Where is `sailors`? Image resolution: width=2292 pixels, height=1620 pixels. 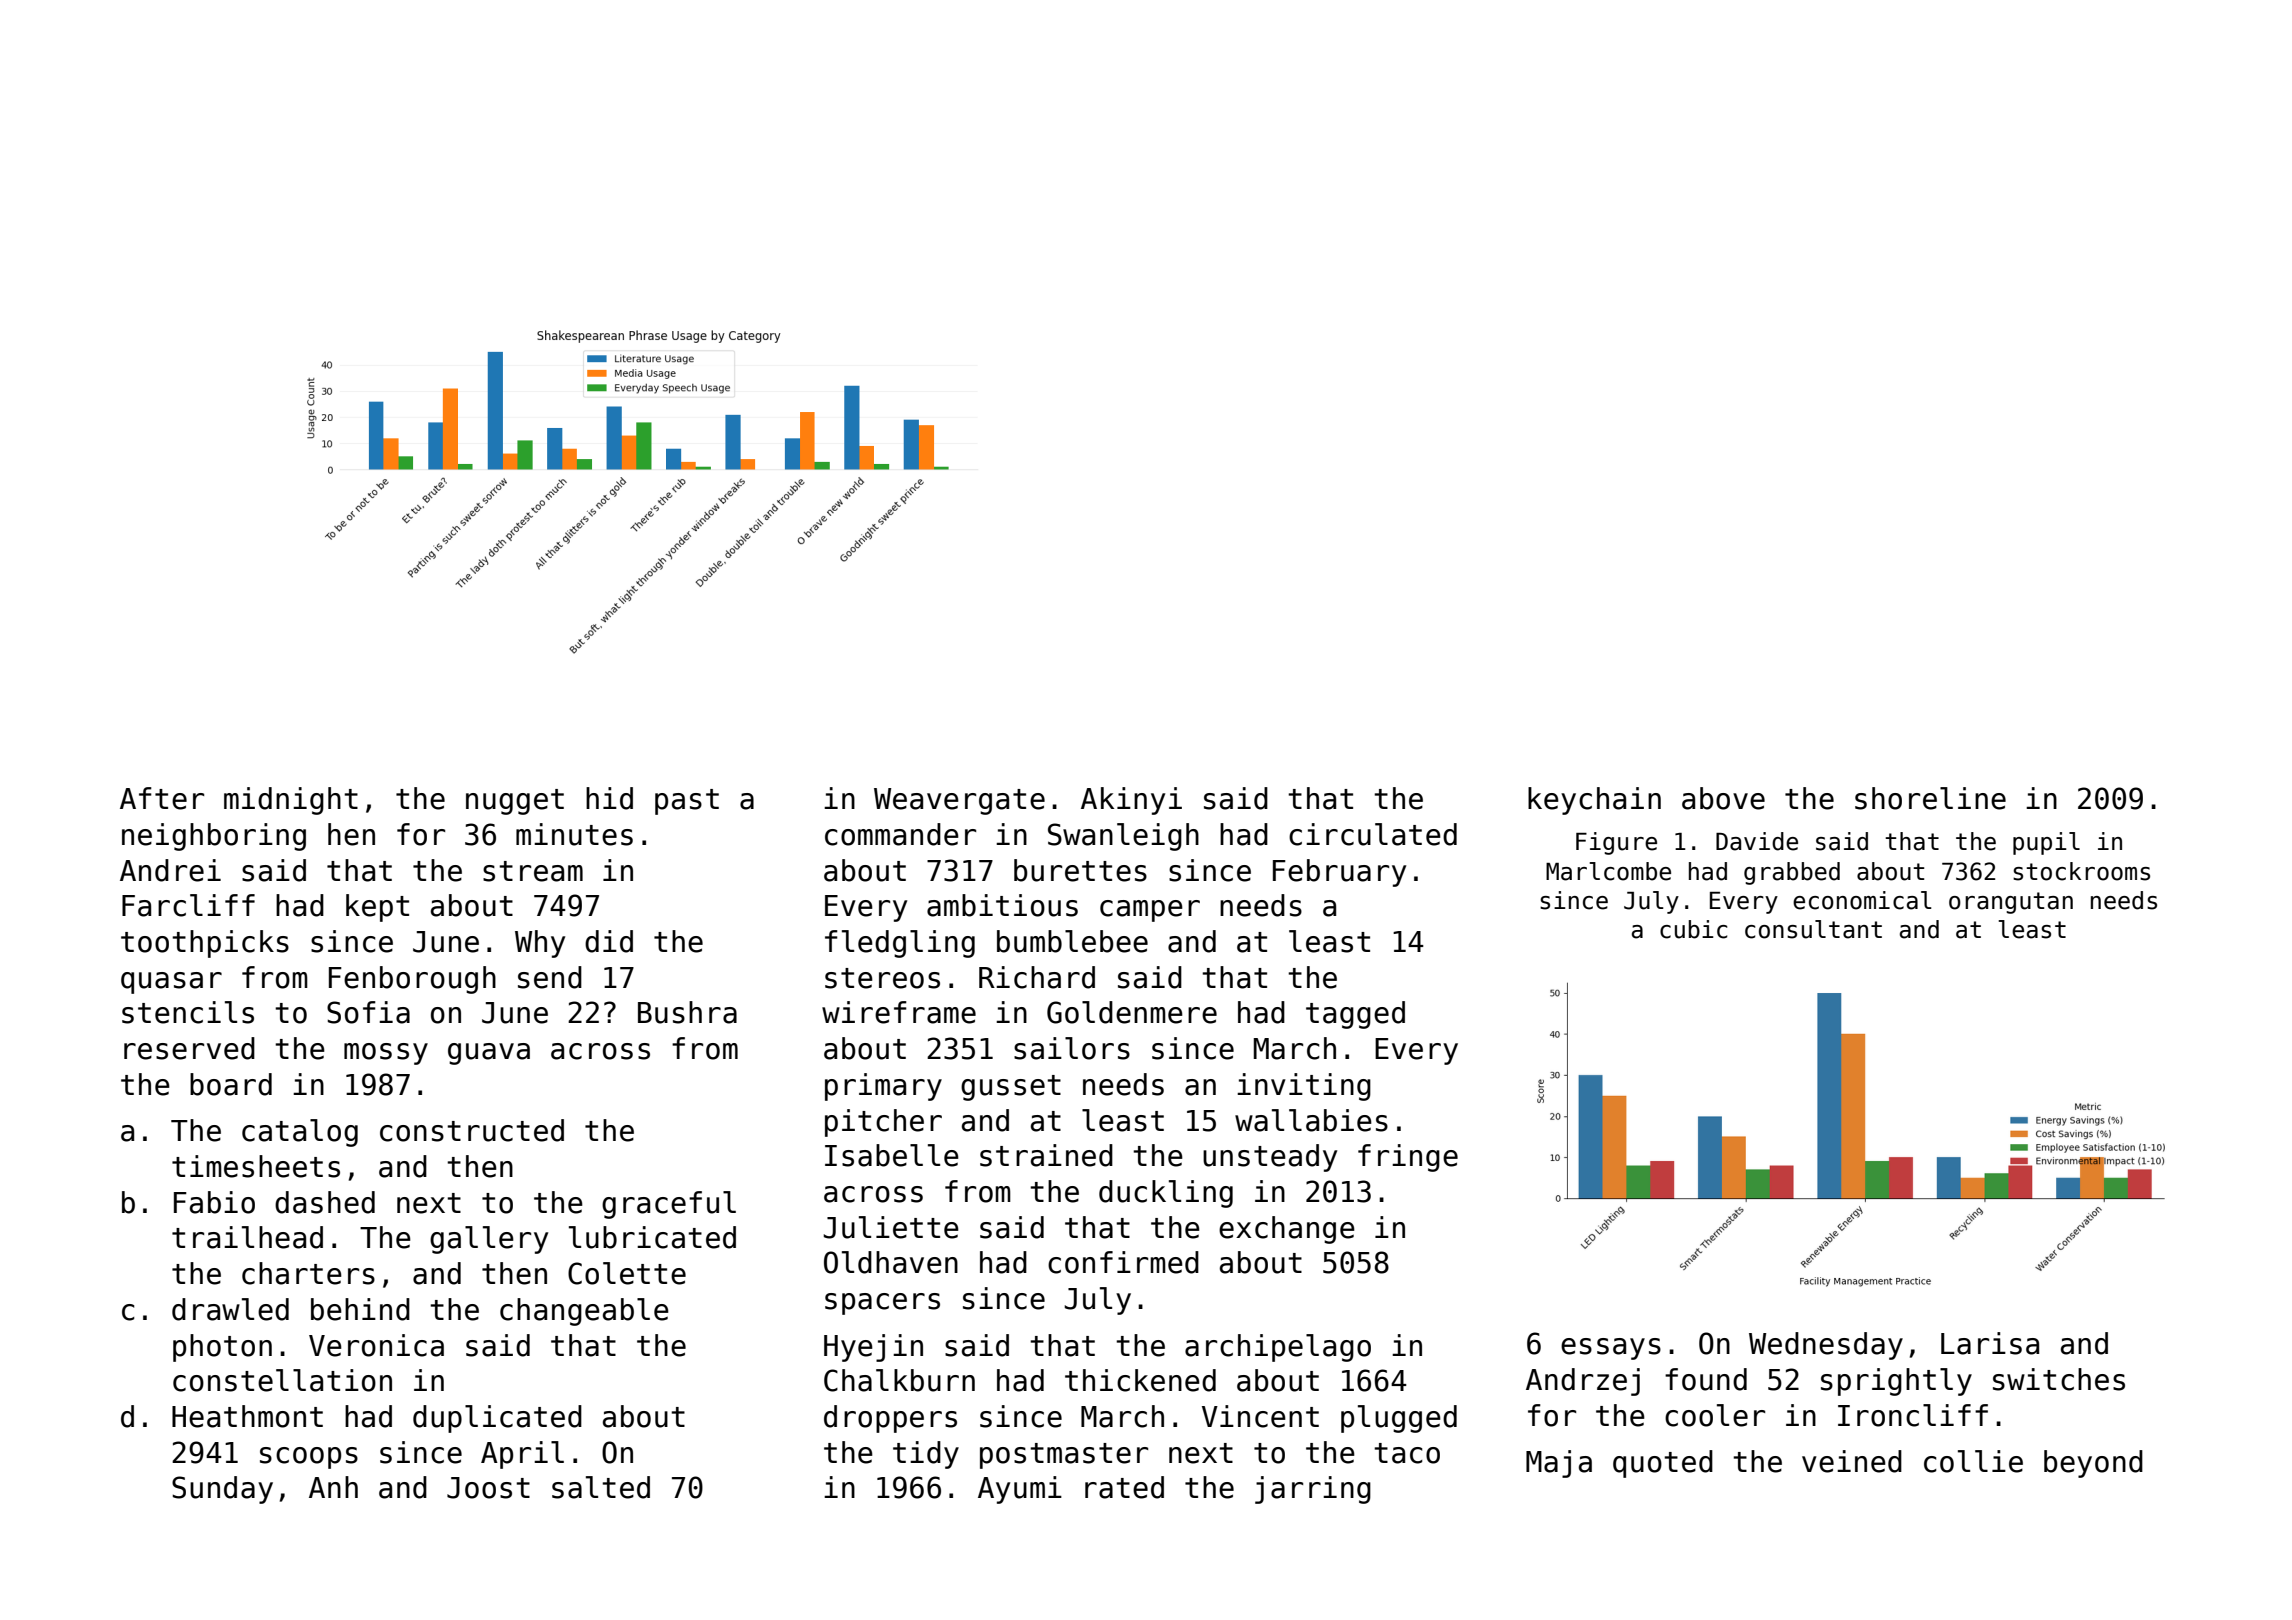
sailors is located at coordinates (1072, 1048).
